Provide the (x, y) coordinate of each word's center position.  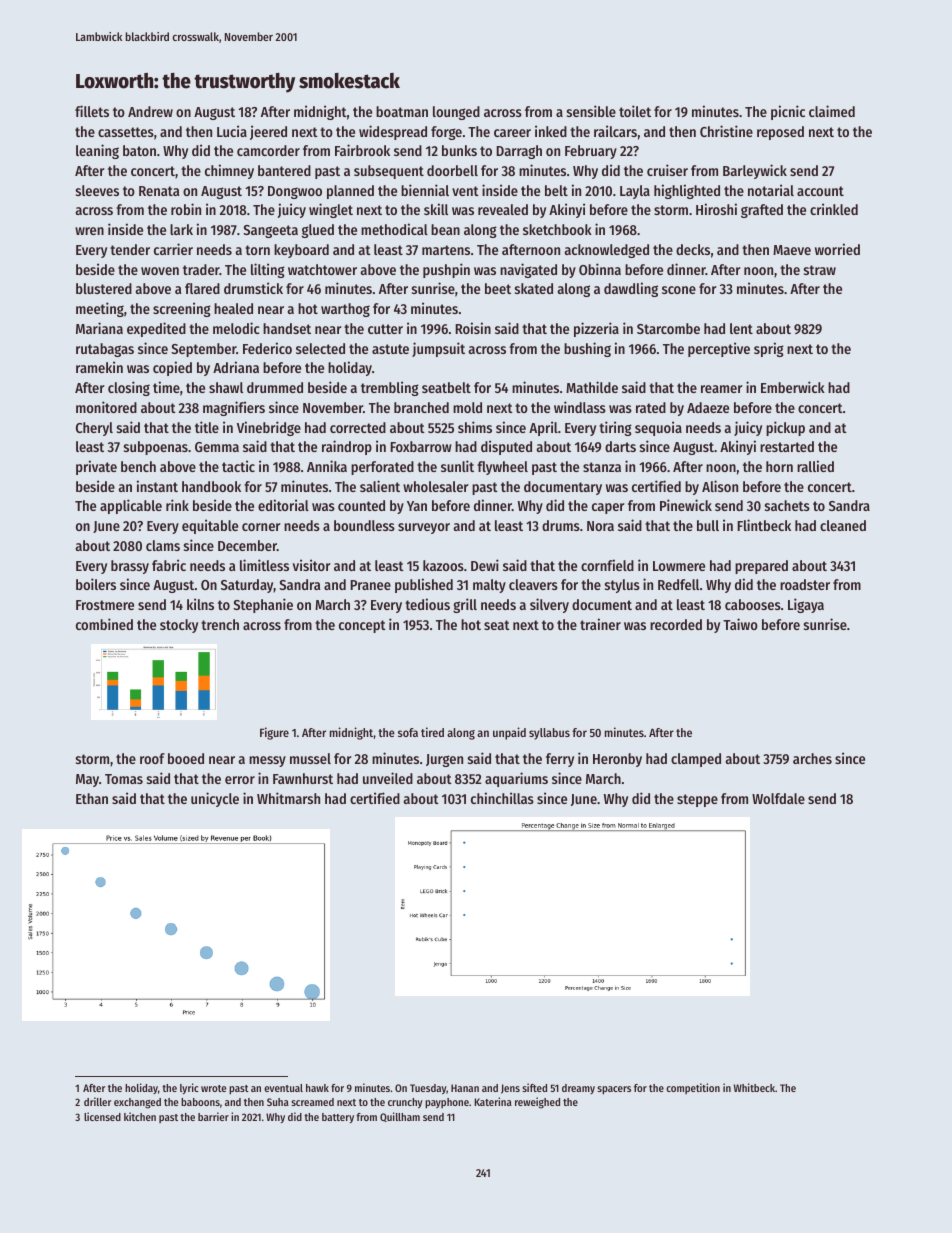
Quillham (400, 1117)
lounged (456, 113)
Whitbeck (754, 1087)
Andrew (150, 111)
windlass (580, 407)
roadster (805, 584)
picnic (788, 112)
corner (261, 527)
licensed (102, 1116)
